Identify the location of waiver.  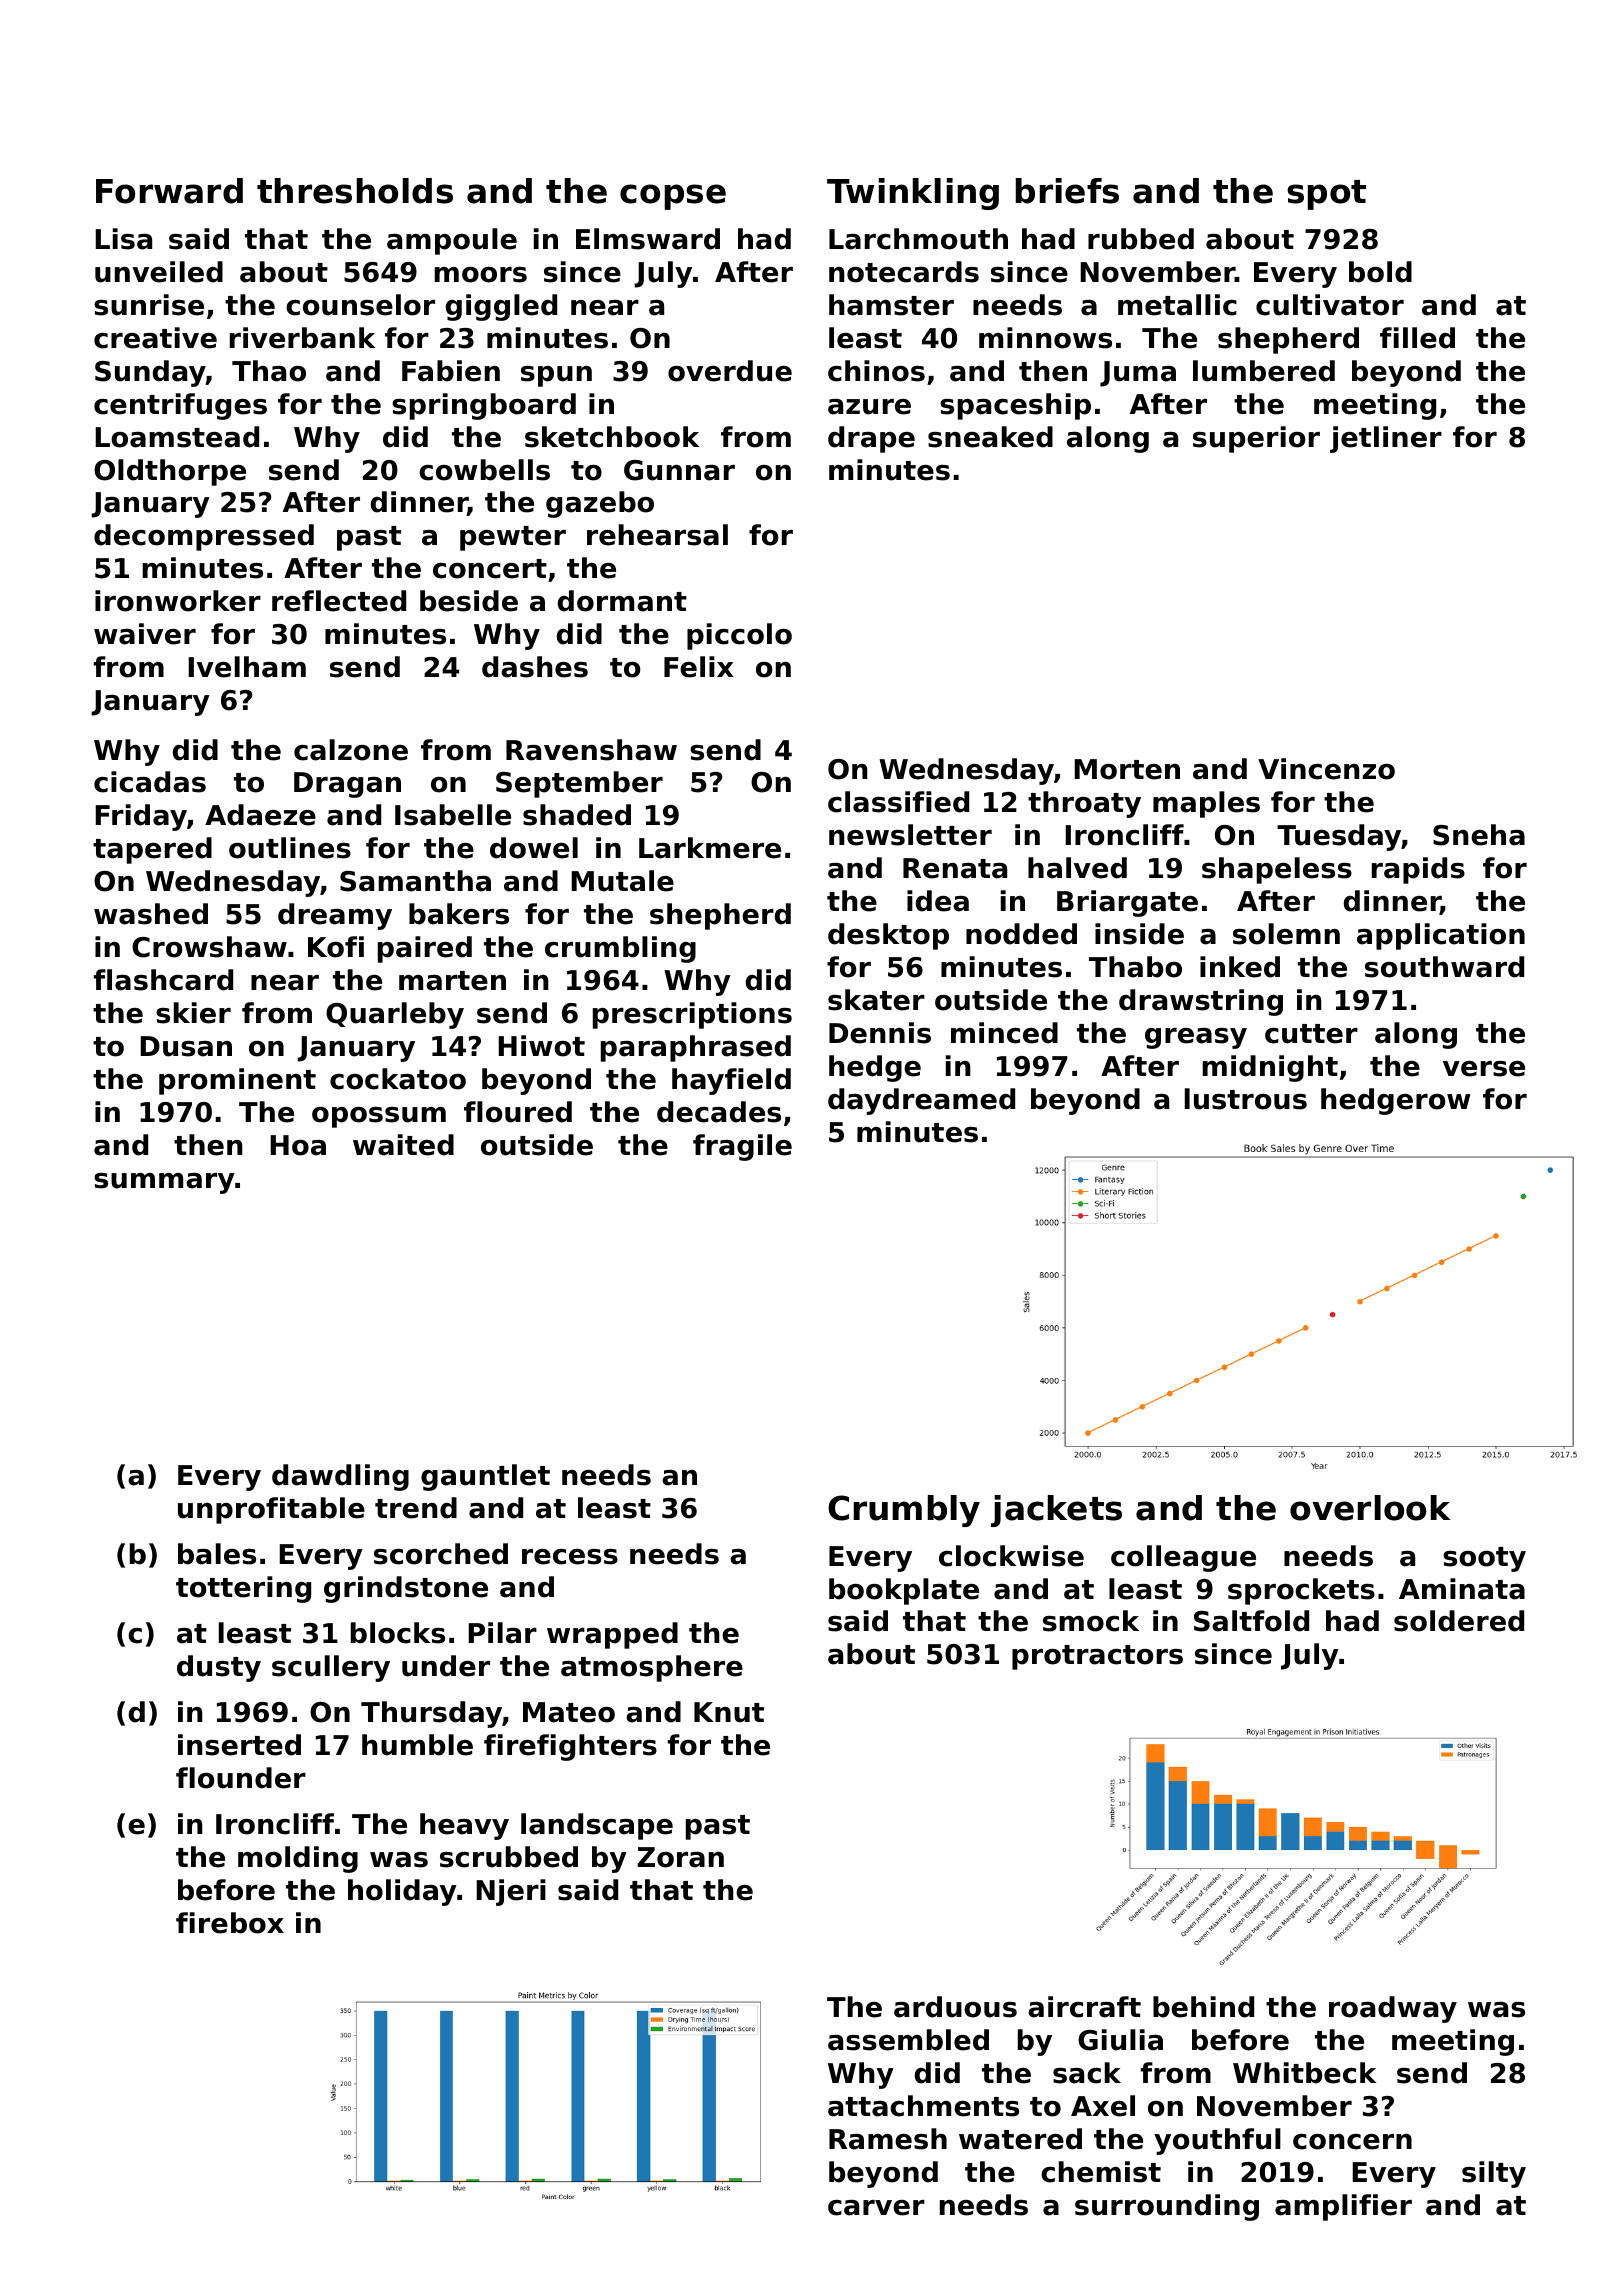
(145, 634).
